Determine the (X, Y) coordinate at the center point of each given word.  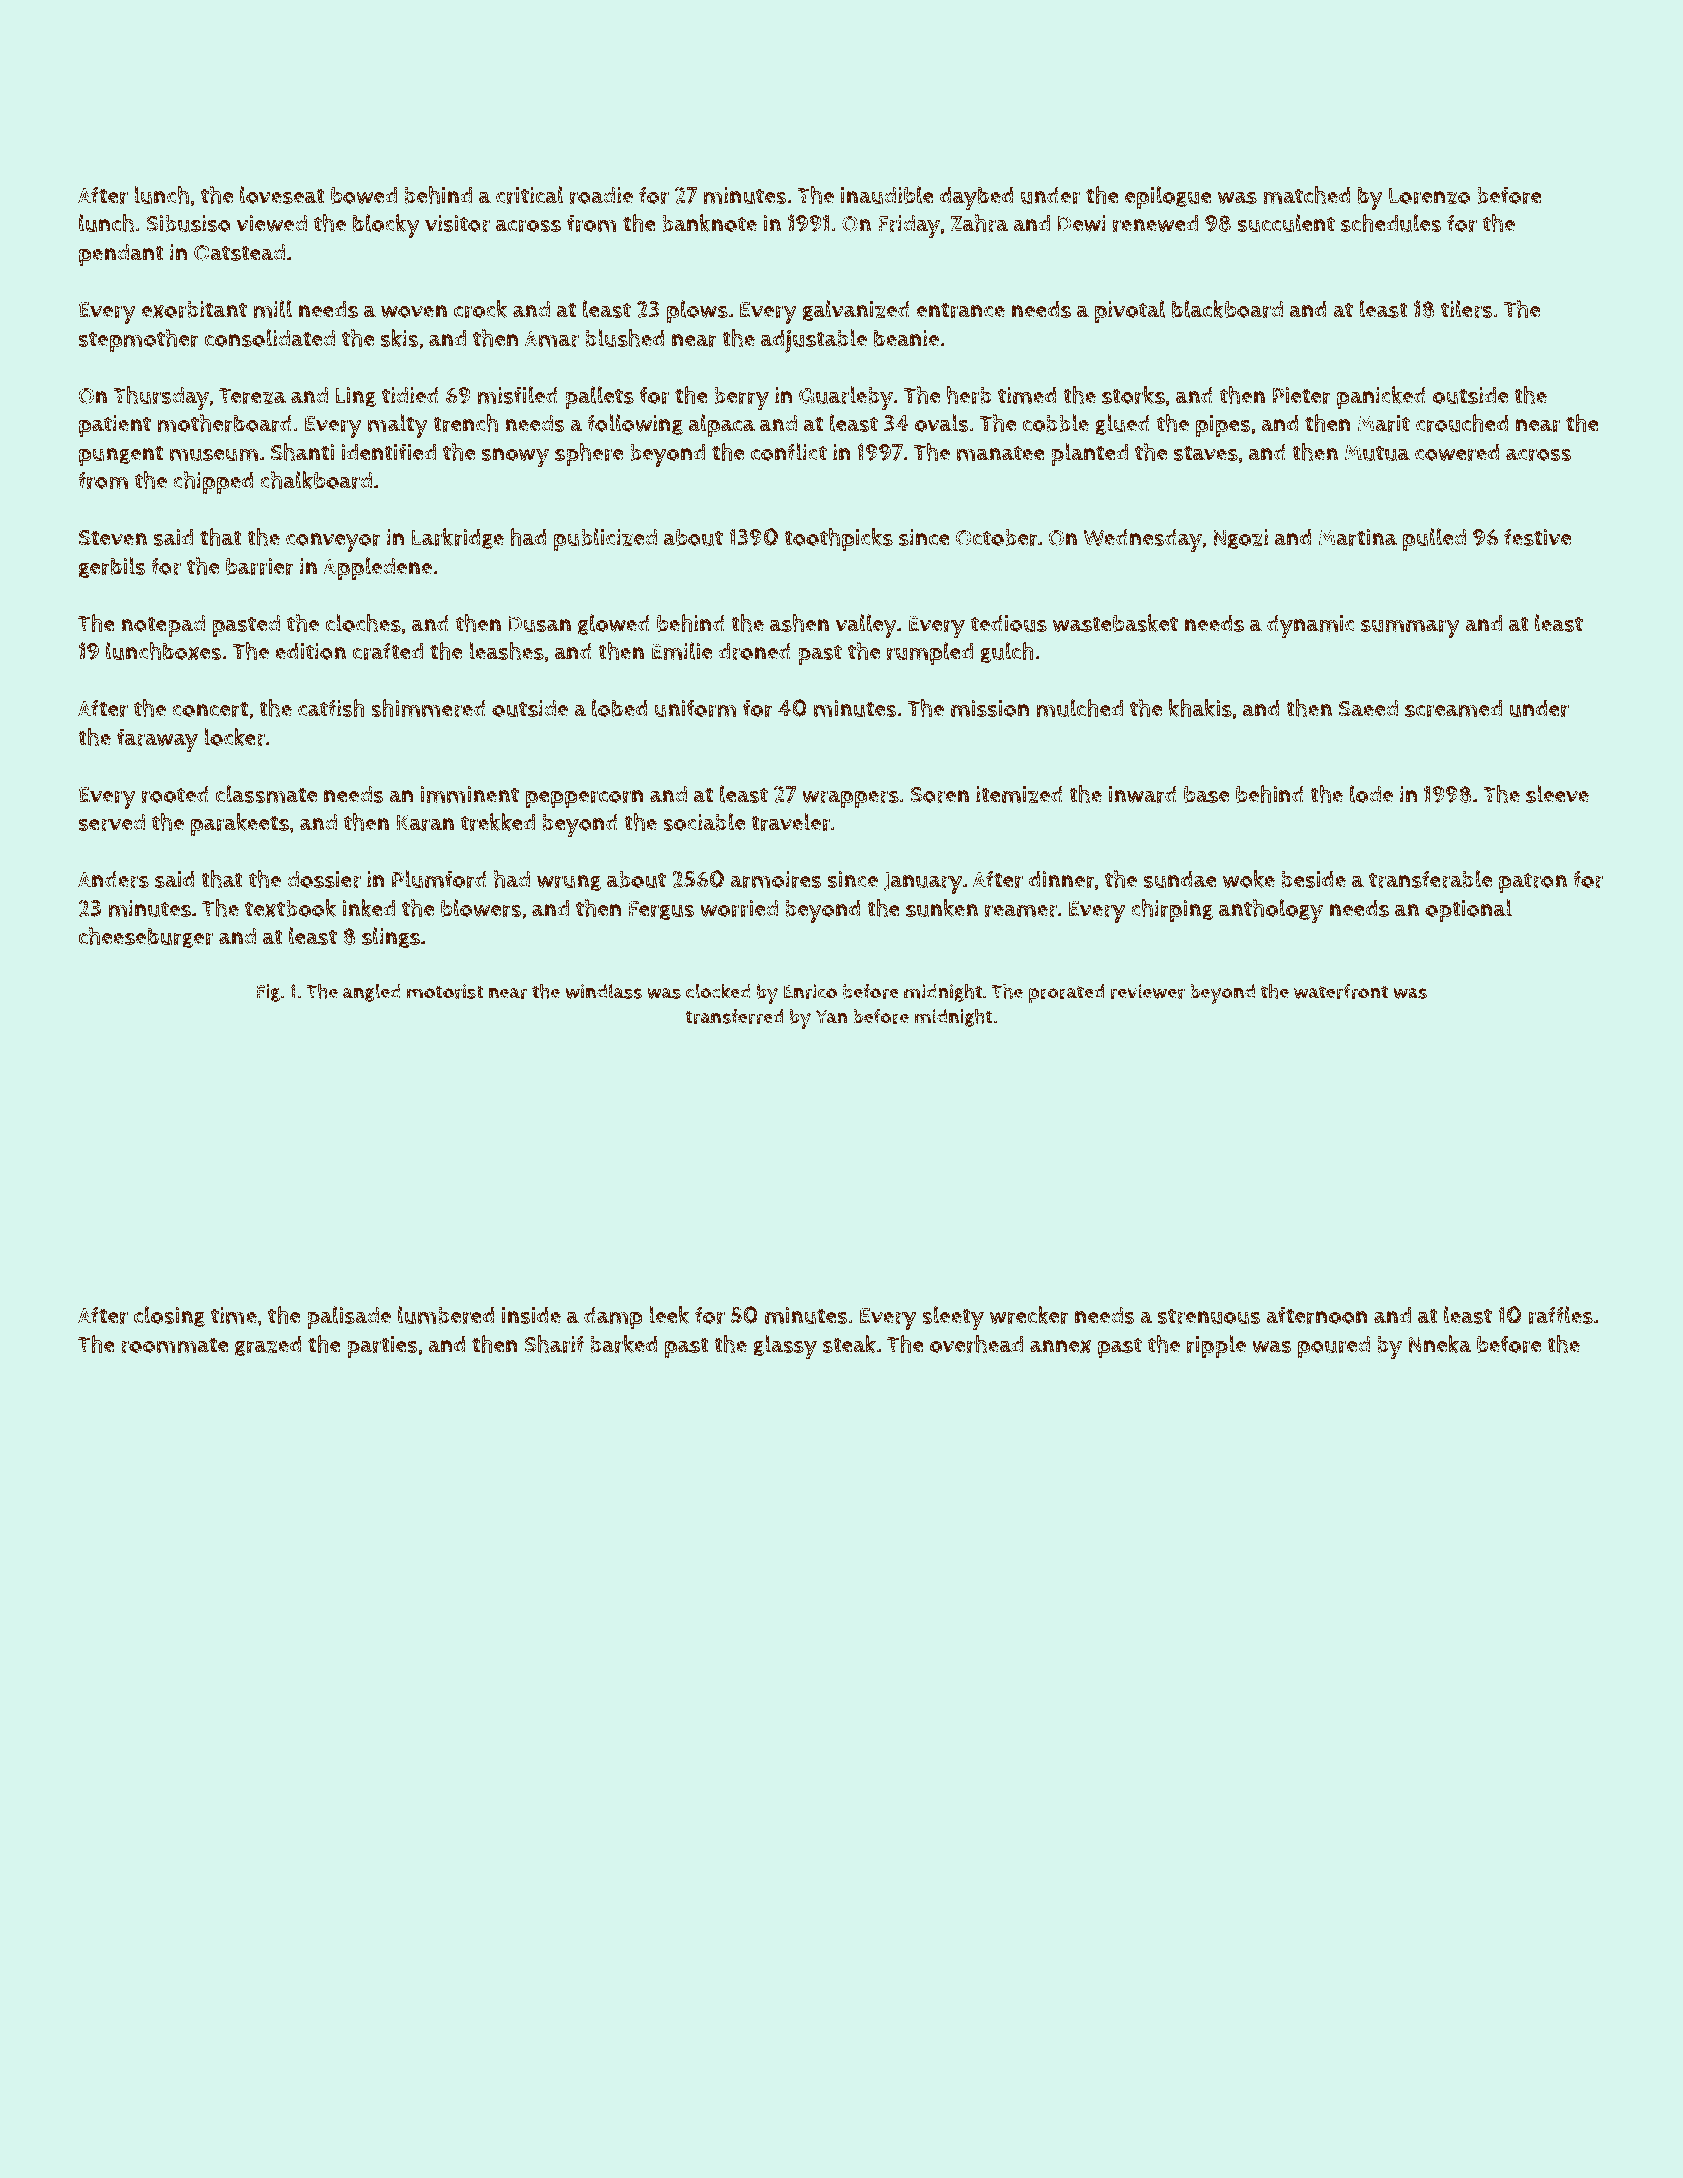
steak (849, 1344)
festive (1537, 537)
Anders (113, 879)
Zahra (979, 223)
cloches (363, 623)
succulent (1286, 223)
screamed (1453, 708)
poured (1334, 1347)
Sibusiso (188, 223)
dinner (1062, 879)
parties (382, 1347)
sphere (589, 455)
